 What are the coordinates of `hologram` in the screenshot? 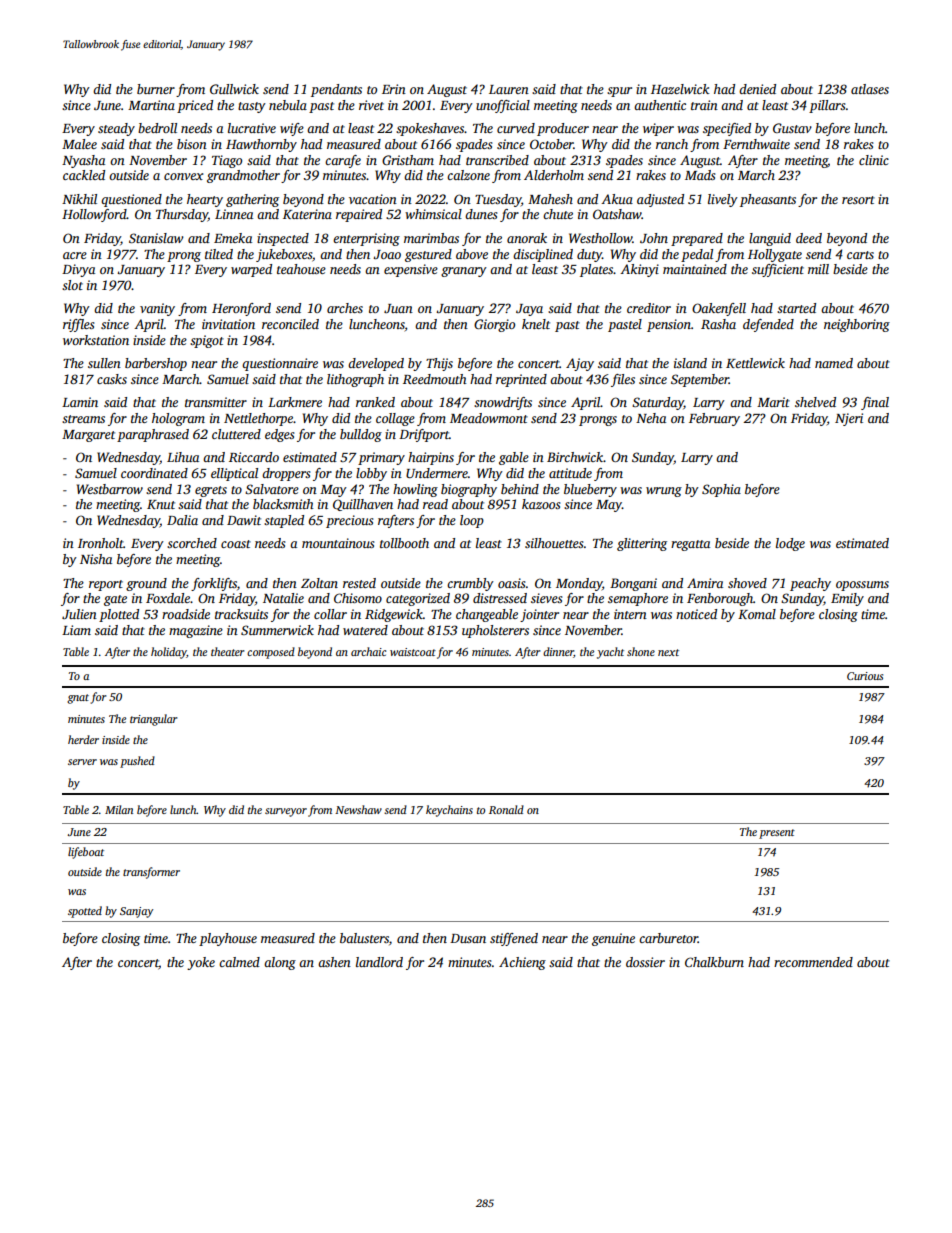 It's located at (178, 419).
